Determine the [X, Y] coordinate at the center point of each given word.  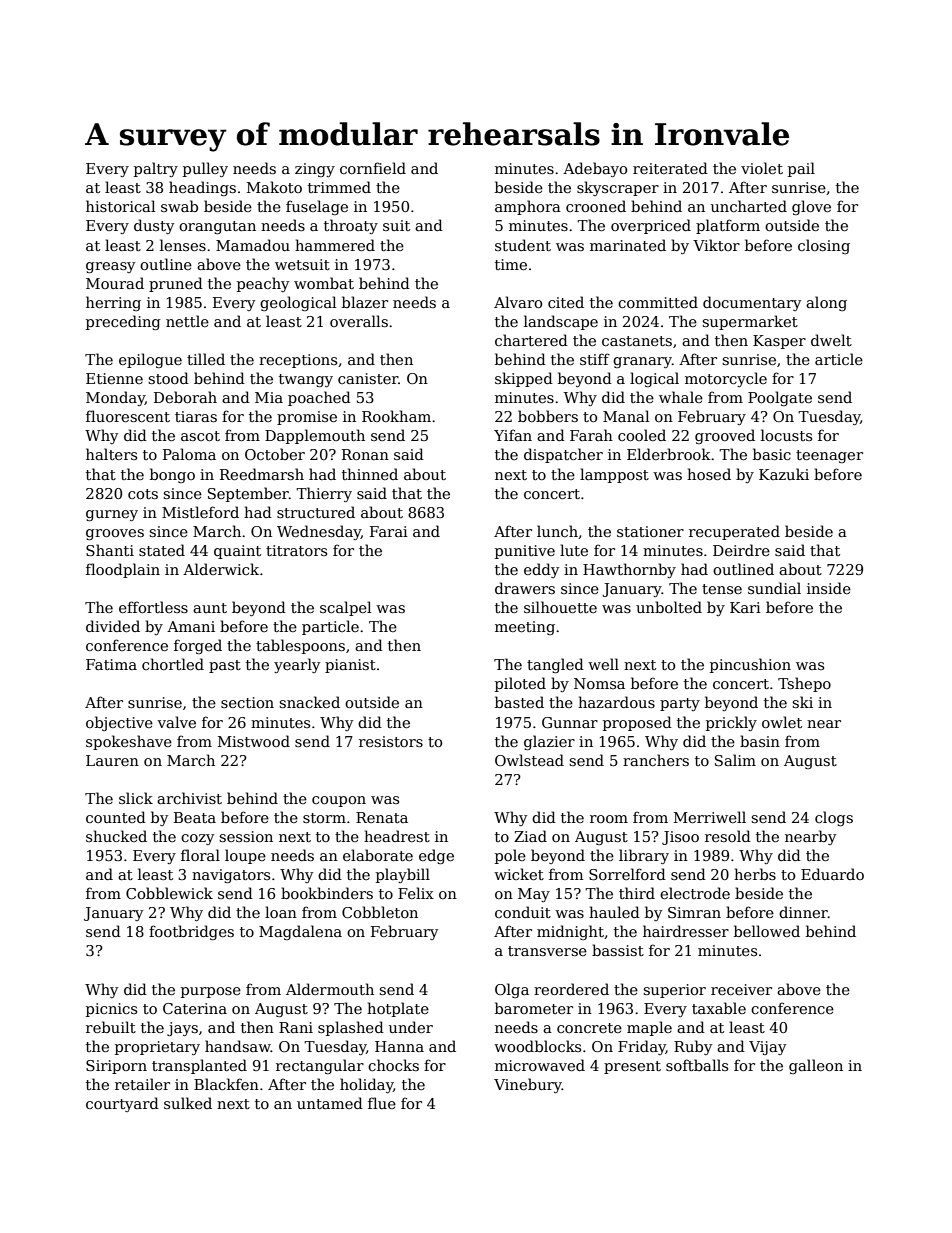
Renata [382, 817]
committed [658, 302]
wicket [519, 874]
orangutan [217, 227]
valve [176, 722]
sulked [188, 1103]
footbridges [191, 932]
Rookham [396, 416]
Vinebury [528, 1085]
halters [111, 454]
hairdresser [686, 931]
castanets [637, 341]
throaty [351, 226]
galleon [816, 1066]
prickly [731, 723]
